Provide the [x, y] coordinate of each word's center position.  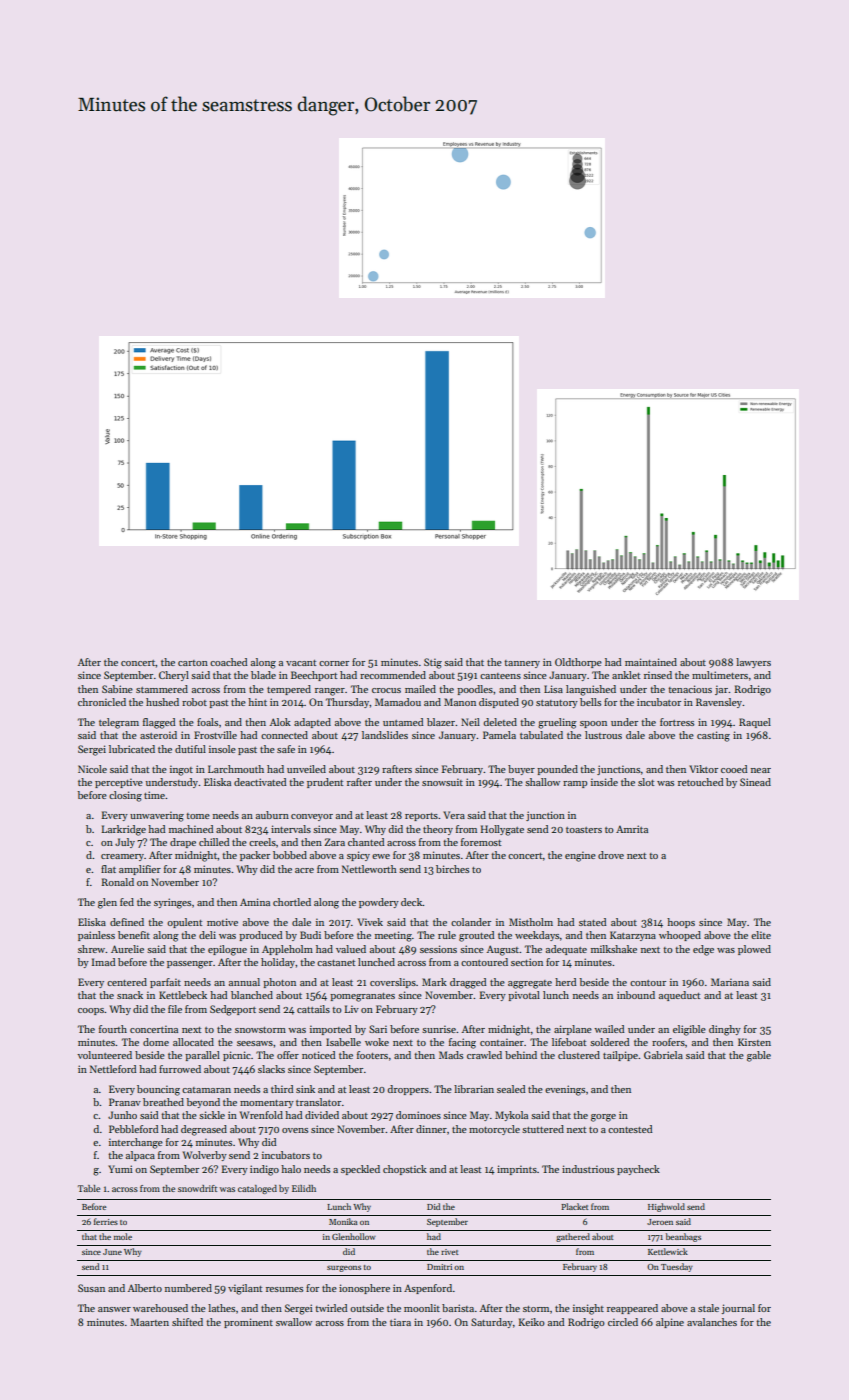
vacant [301, 663]
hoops [681, 923]
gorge [603, 1118]
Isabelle [343, 1042]
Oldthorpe [578, 663]
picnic [237, 1056]
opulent [184, 923]
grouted [476, 936]
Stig [433, 663]
